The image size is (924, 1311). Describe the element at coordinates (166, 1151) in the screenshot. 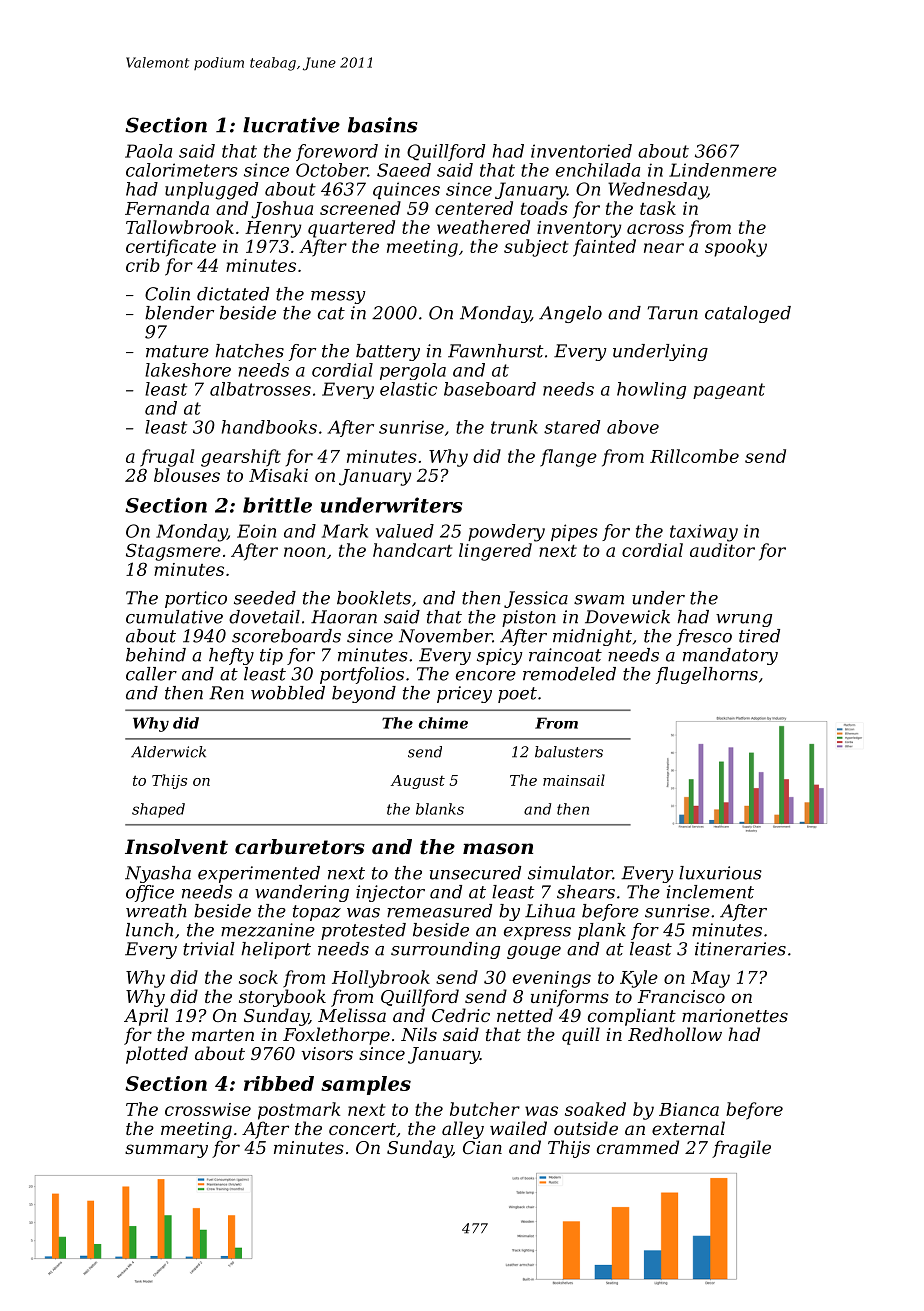

I see `summary` at that location.
